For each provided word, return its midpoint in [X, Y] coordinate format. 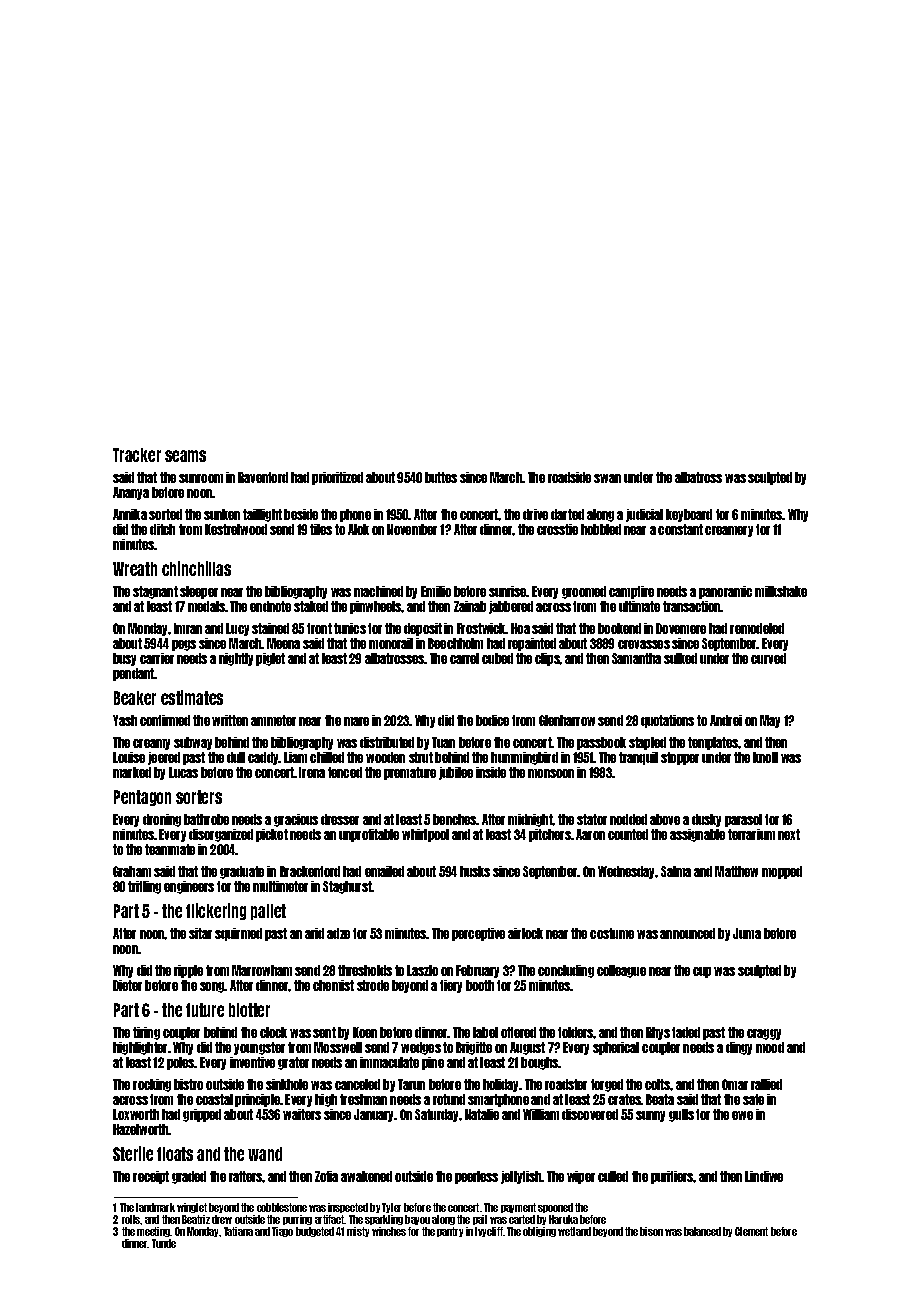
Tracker [137, 455]
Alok [358, 529]
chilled [327, 757]
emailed [384, 871]
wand [265, 1154]
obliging [539, 1232]
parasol [743, 820]
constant [680, 529]
